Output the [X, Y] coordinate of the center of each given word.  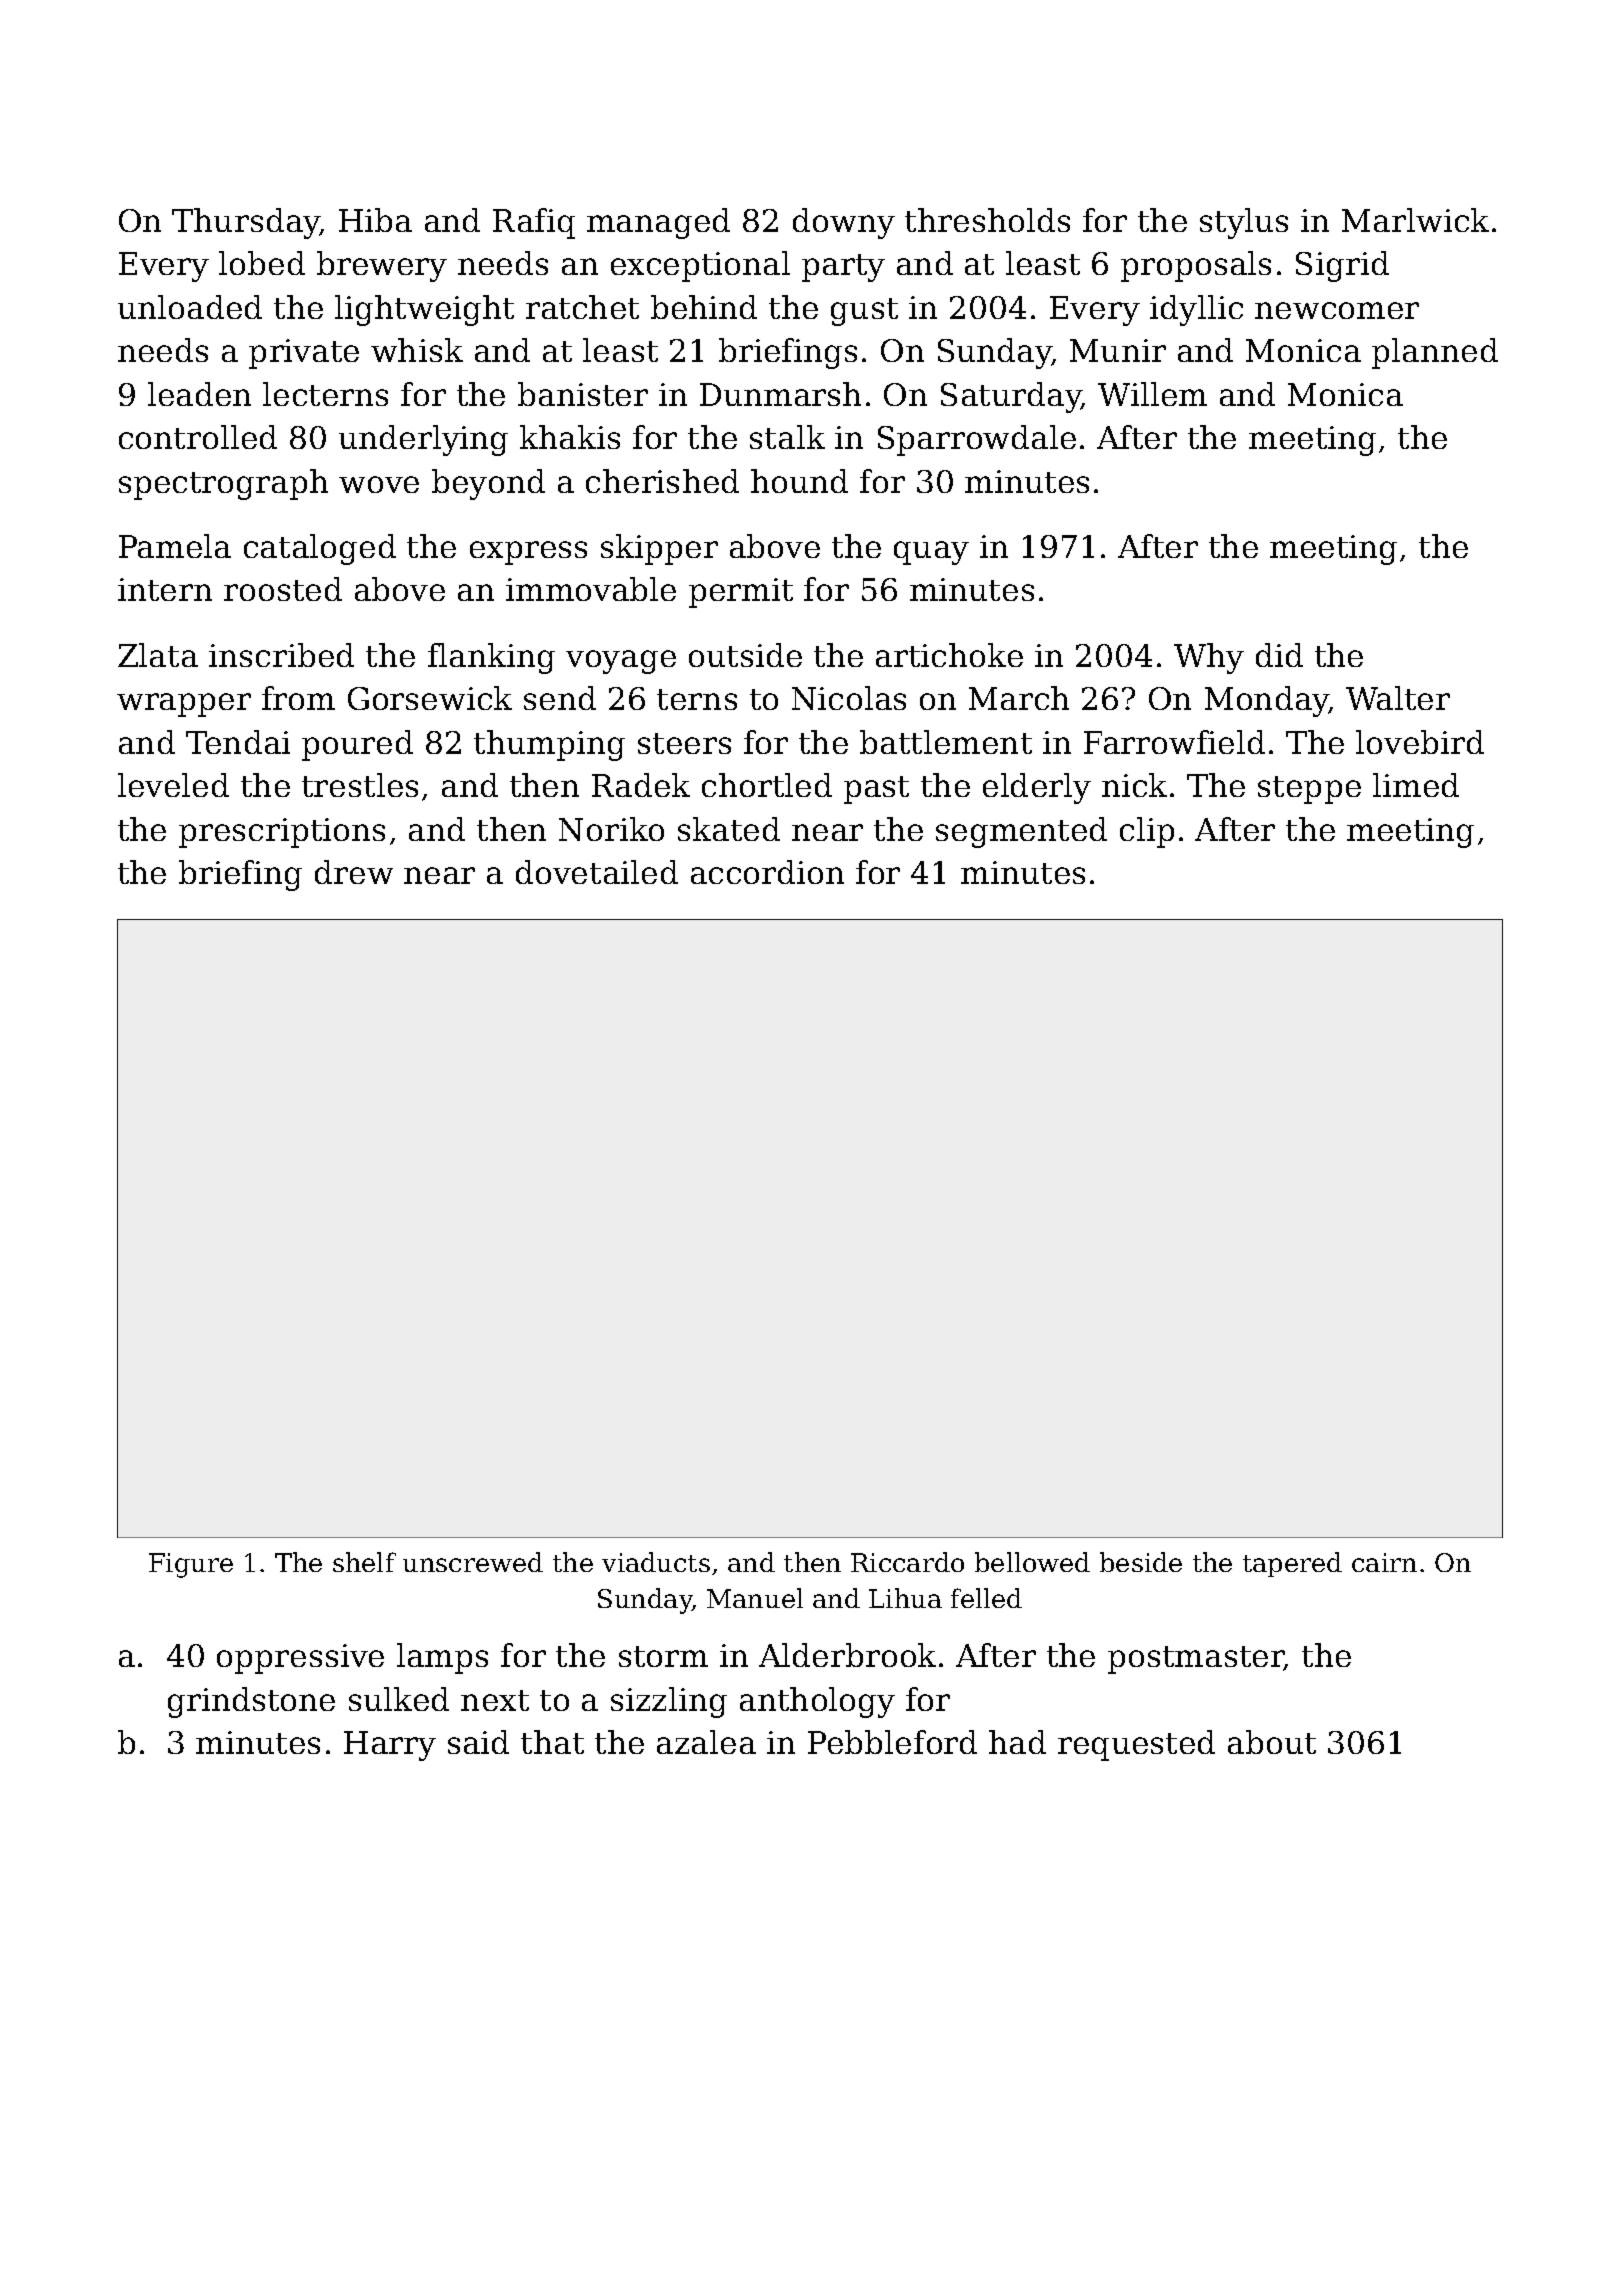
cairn [1384, 1562]
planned [1435, 353]
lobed [262, 263]
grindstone [251, 1702]
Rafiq [534, 223]
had [1017, 1742]
